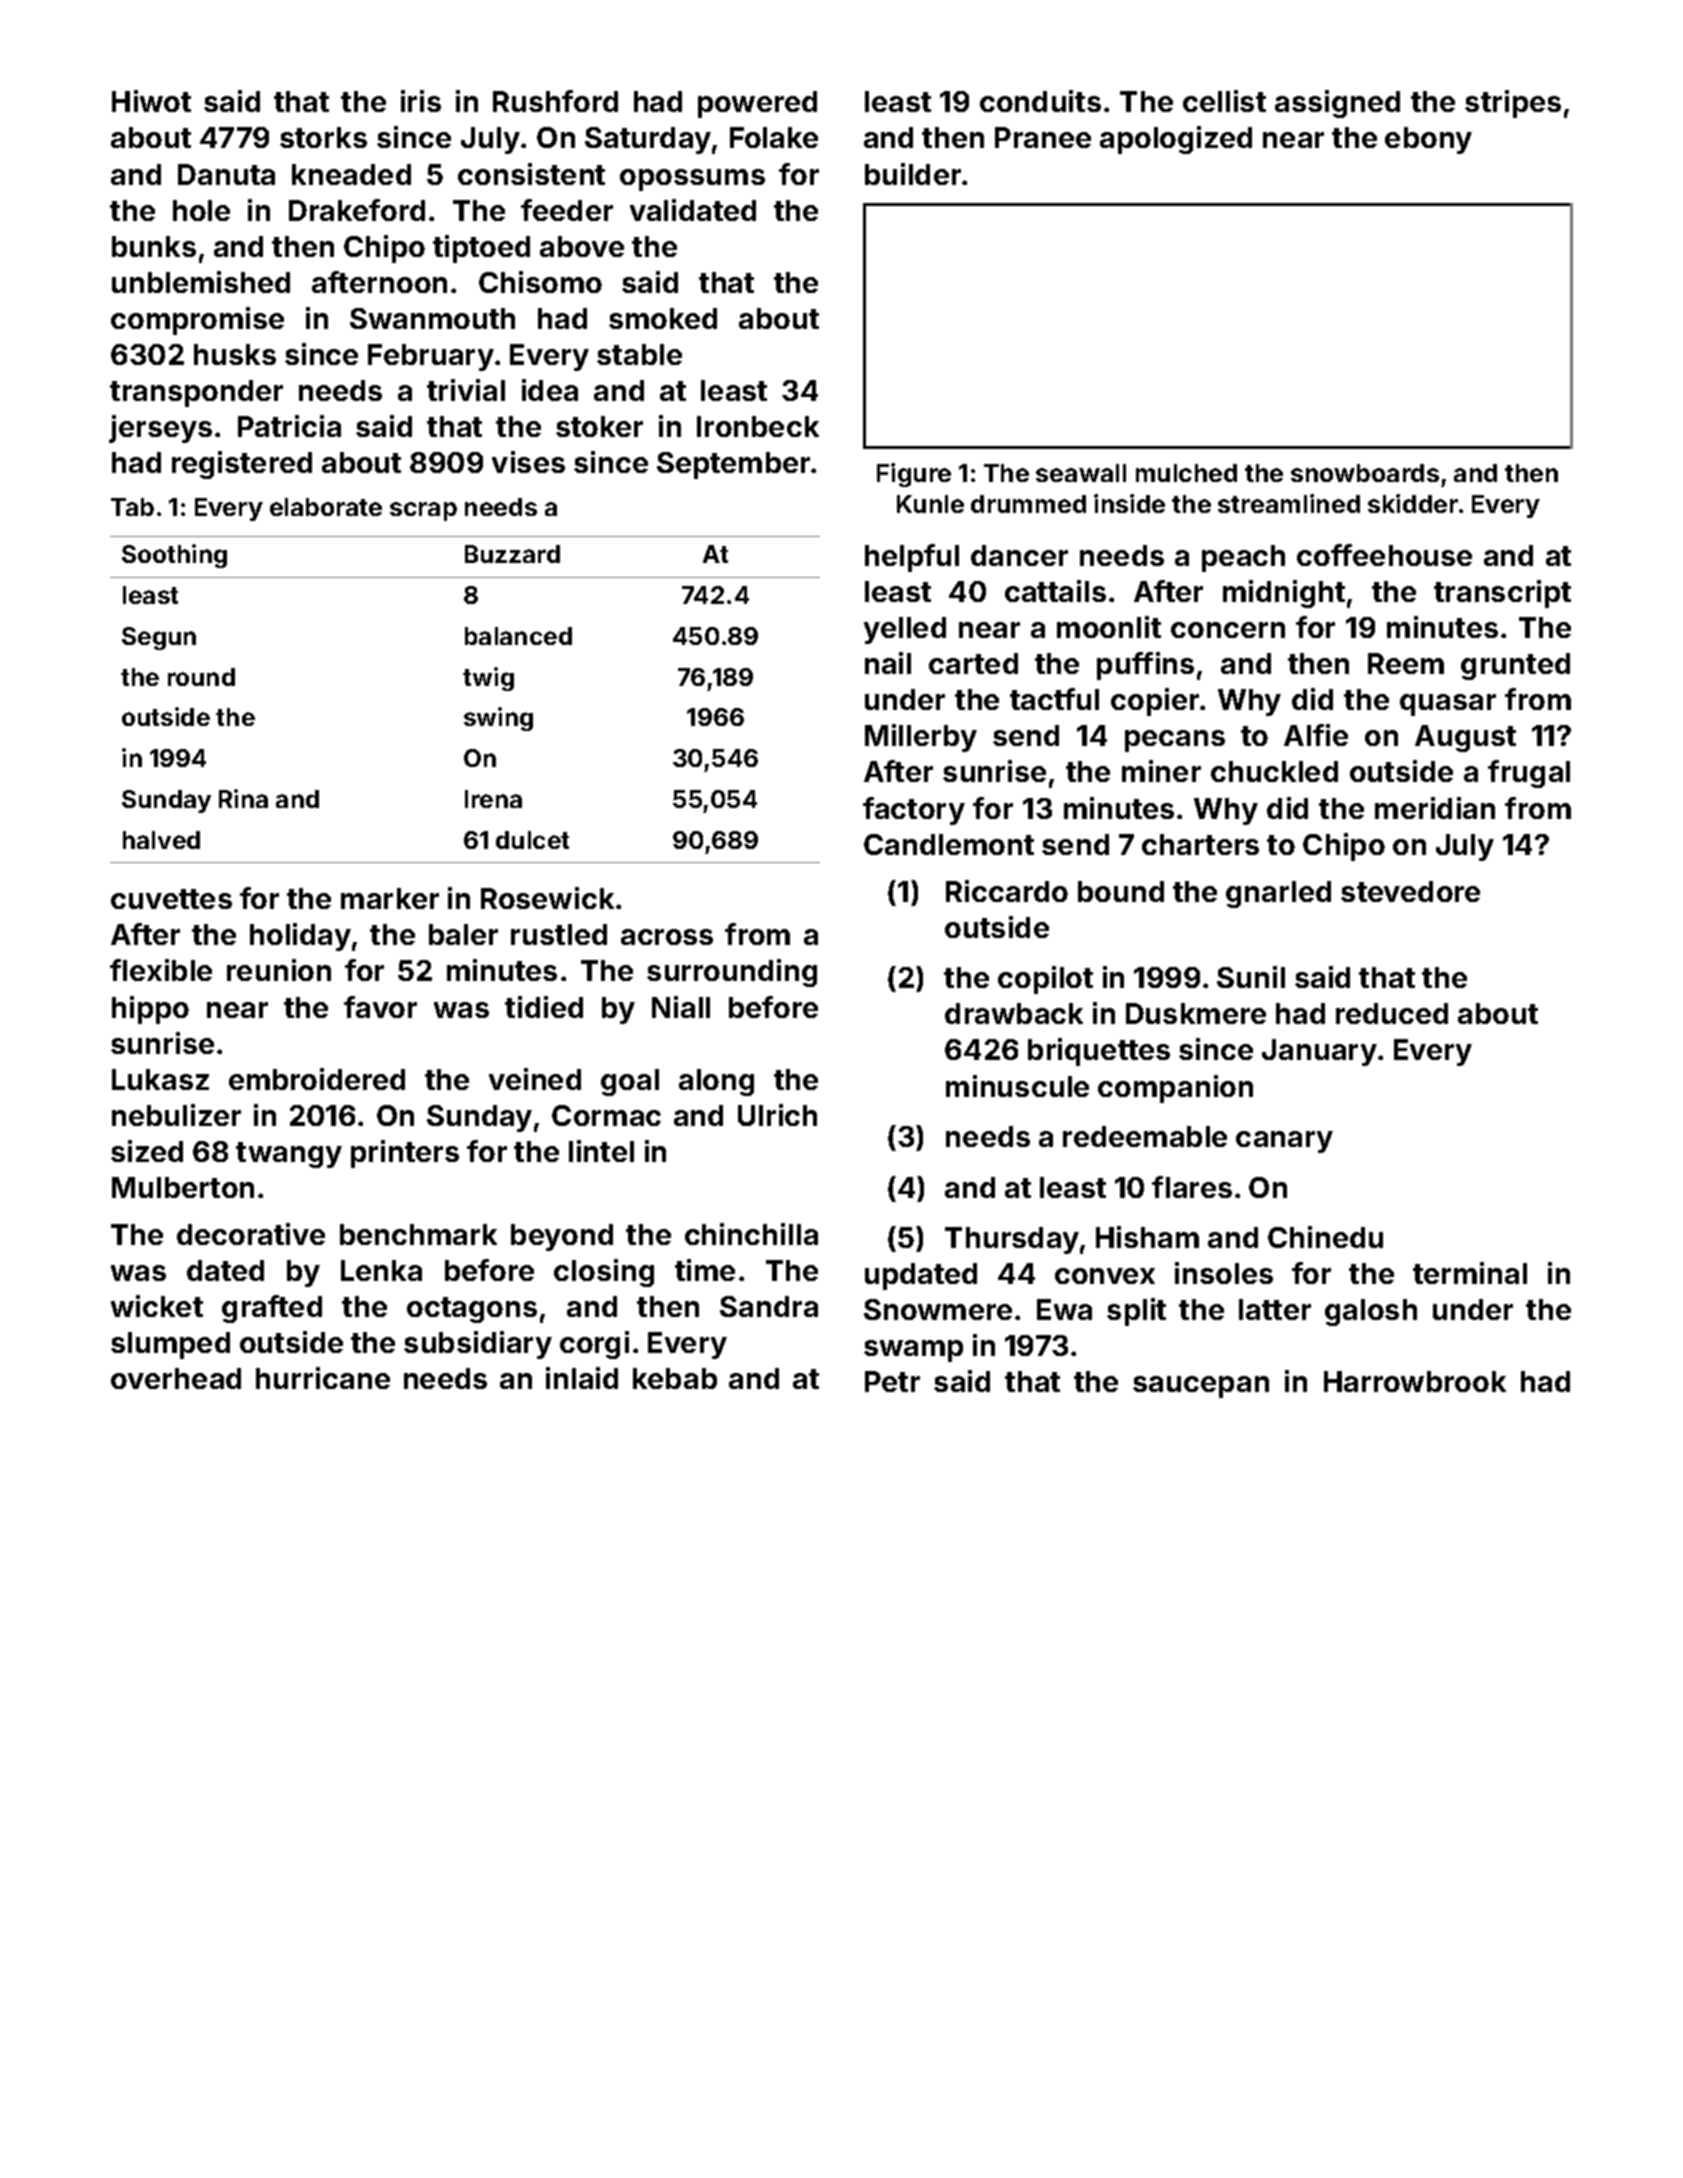 The image size is (1683, 2178). Describe the element at coordinates (1428, 140) in the image. I see `ebony` at that location.
